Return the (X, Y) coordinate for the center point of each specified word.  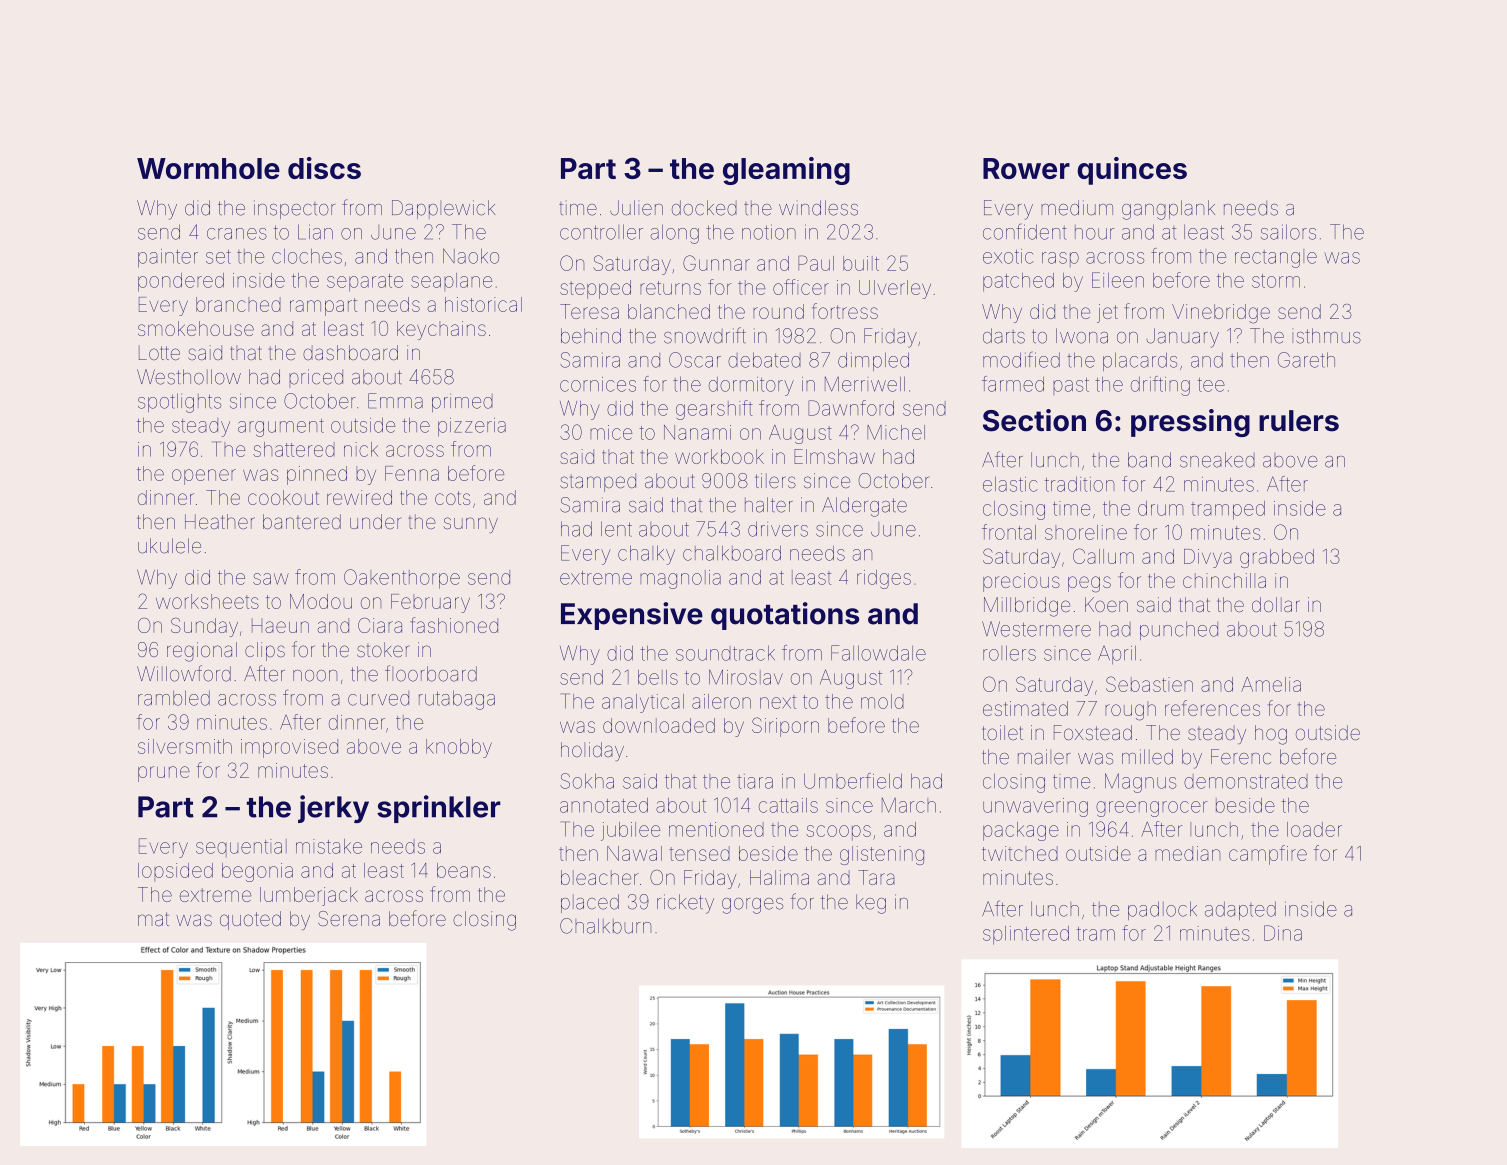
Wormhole (208, 168)
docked (704, 208)
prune (164, 774)
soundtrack (725, 653)
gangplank (1168, 210)
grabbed (1277, 558)
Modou (321, 601)
